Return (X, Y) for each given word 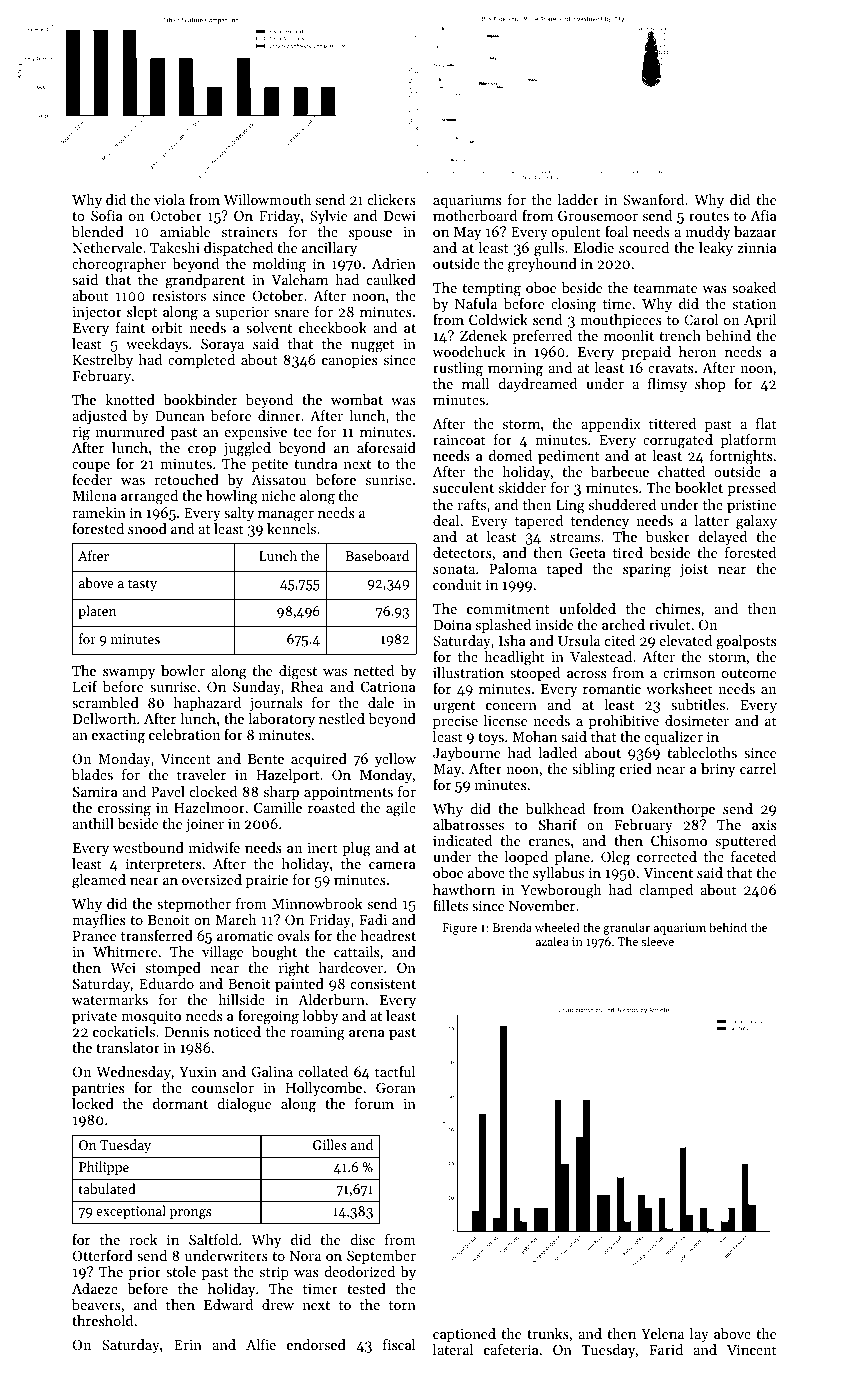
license (505, 720)
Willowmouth (267, 199)
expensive (256, 433)
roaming (317, 1034)
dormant (180, 1103)
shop (710, 385)
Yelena (662, 1333)
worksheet (679, 688)
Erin (188, 1345)
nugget (372, 346)
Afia (764, 215)
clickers (392, 199)
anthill (93, 823)
